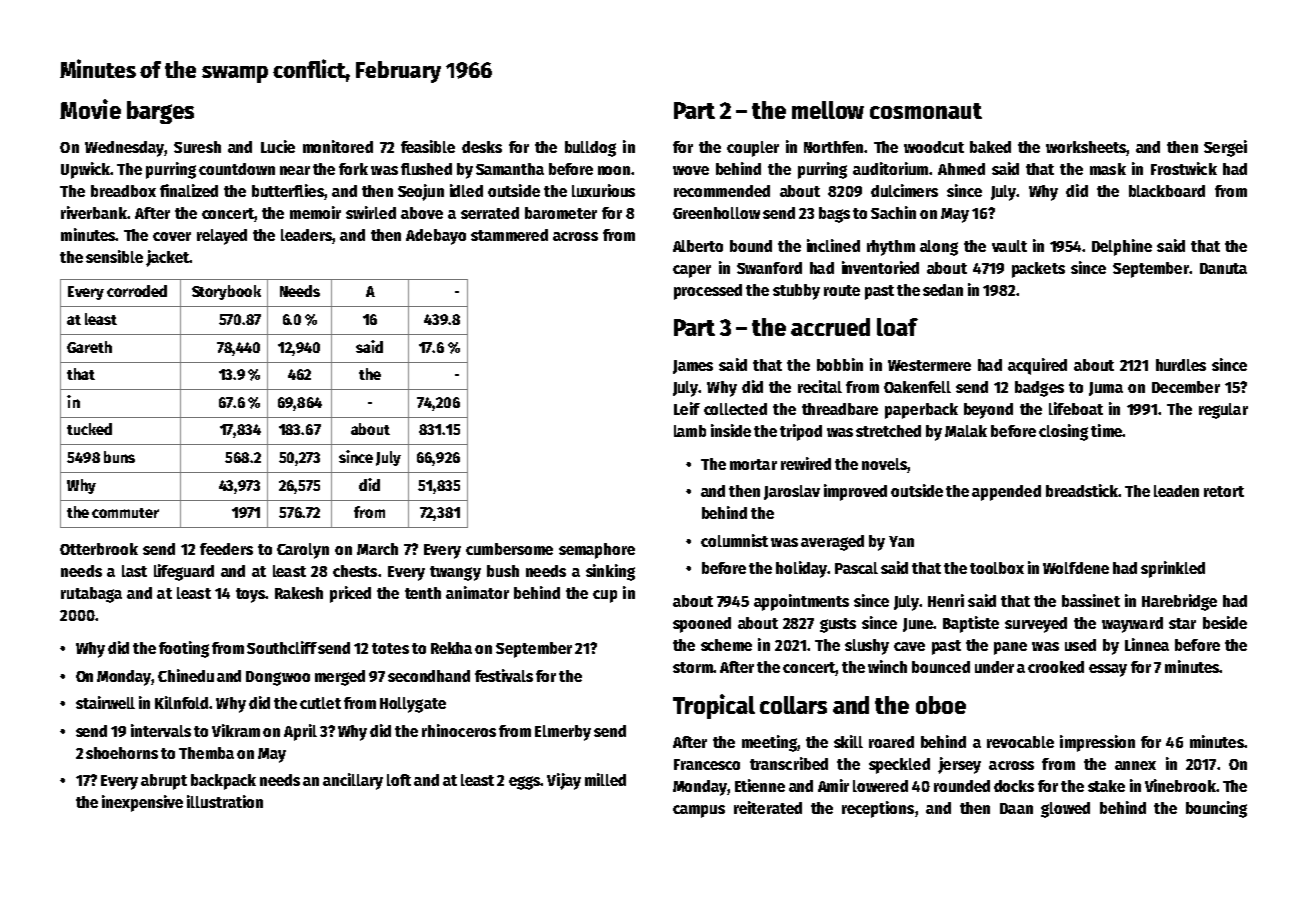 This page has height=924, width=1308. Describe the element at coordinates (840, 364) in the page. I see `bobbin` at that location.
